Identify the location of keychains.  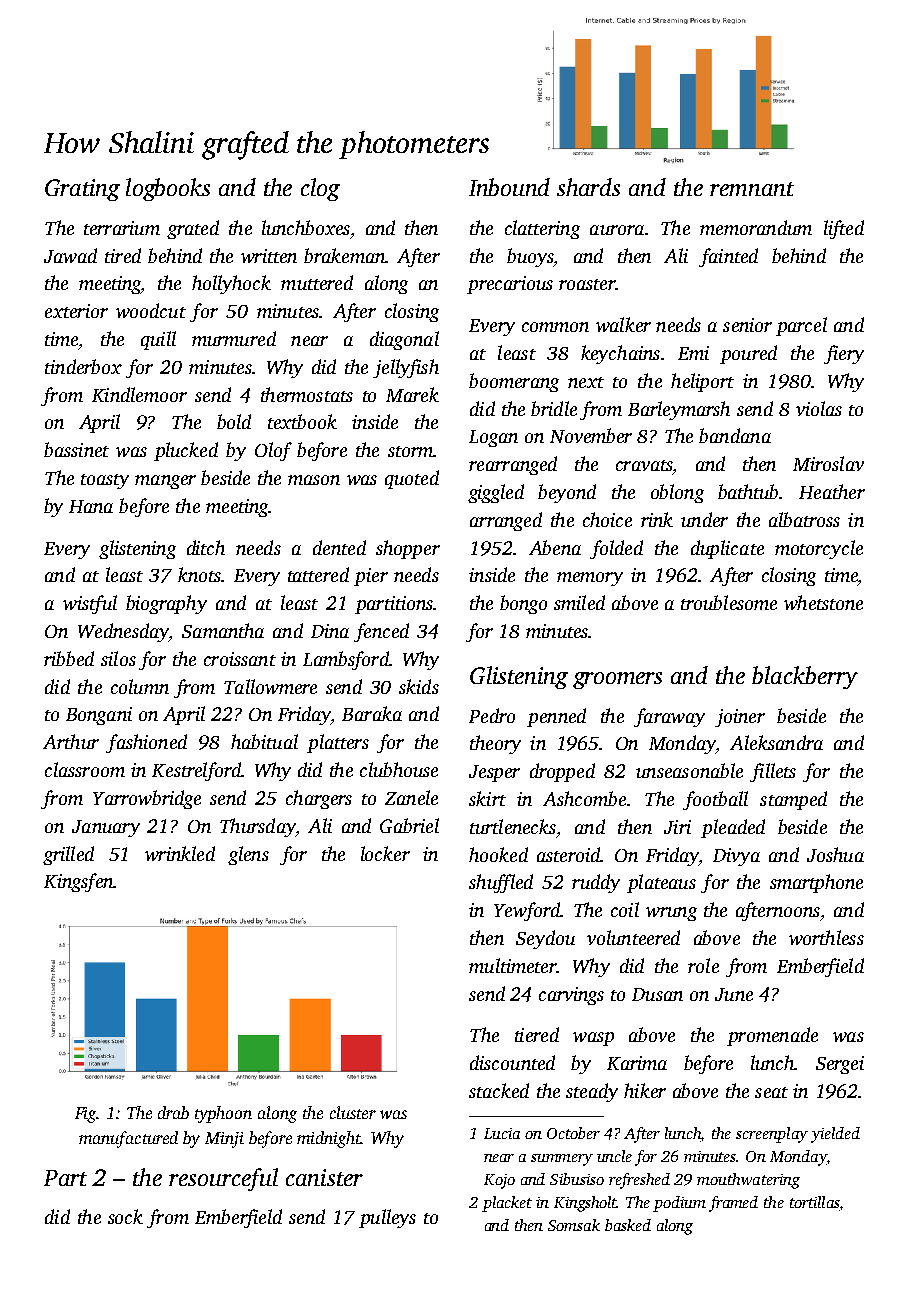
(620, 354).
